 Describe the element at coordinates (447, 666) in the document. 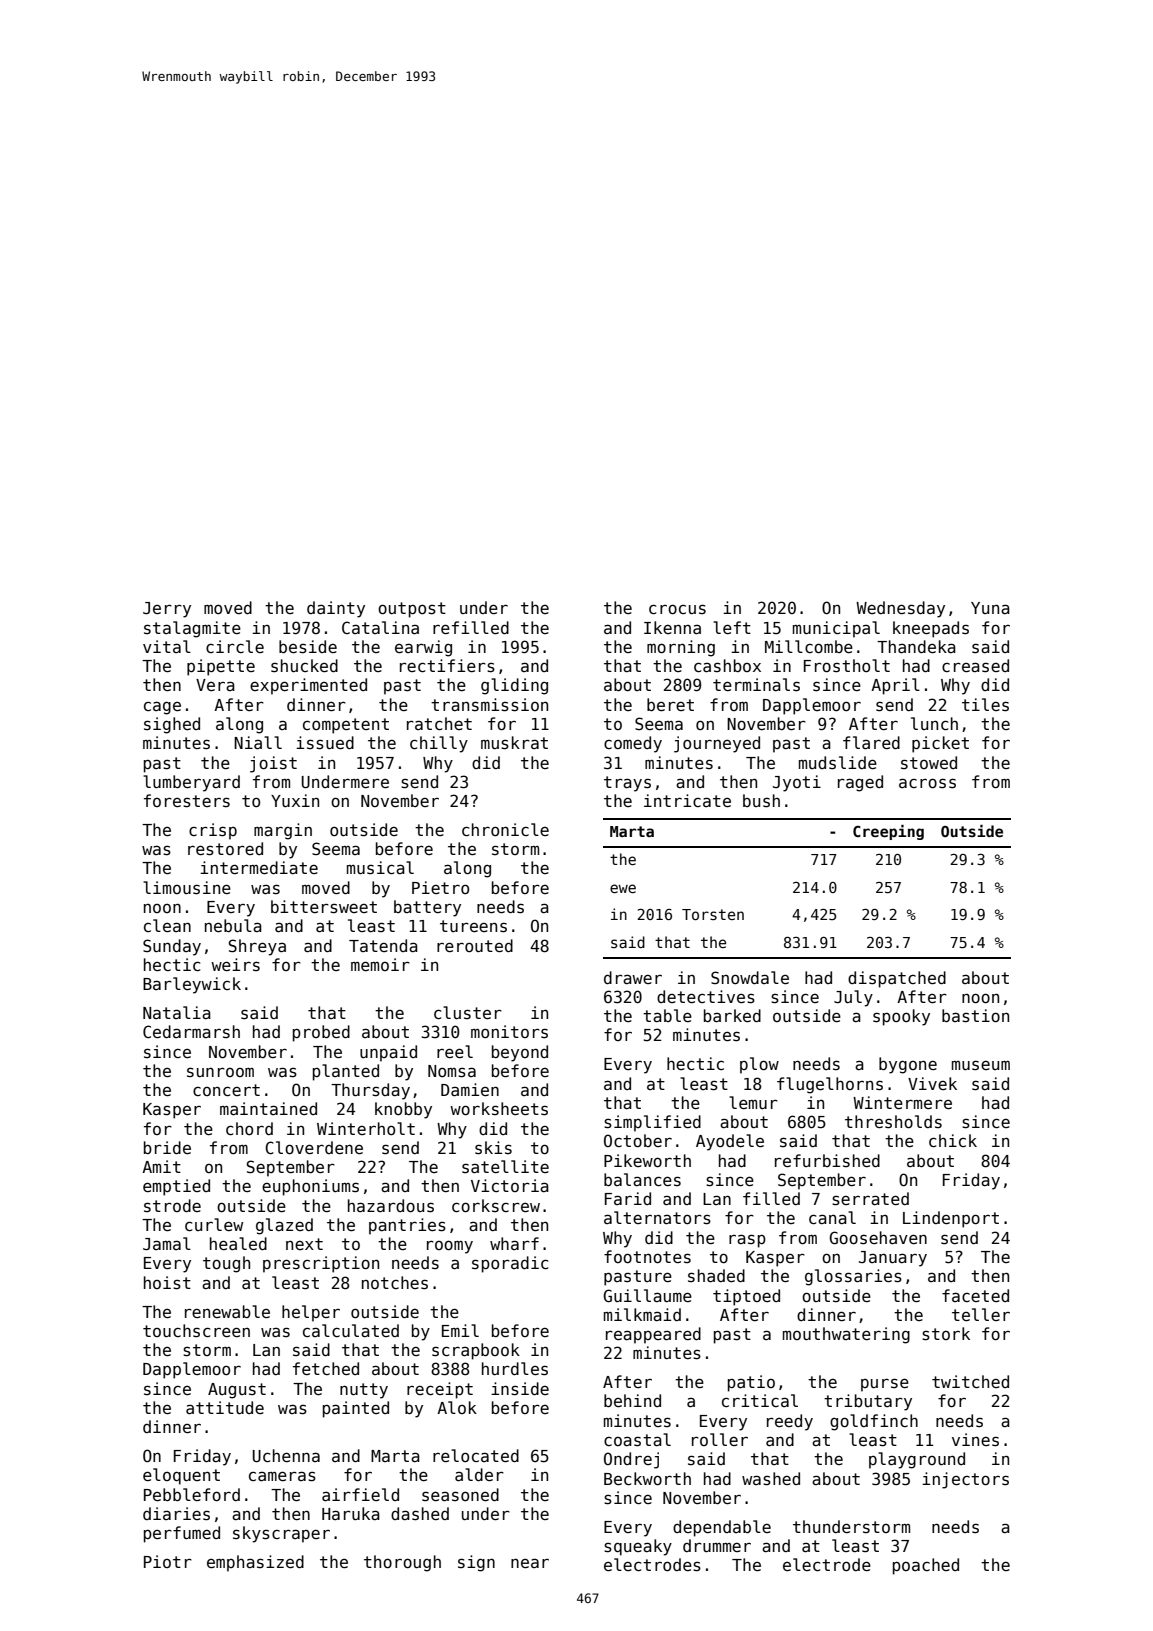

I see `rectifiers` at that location.
